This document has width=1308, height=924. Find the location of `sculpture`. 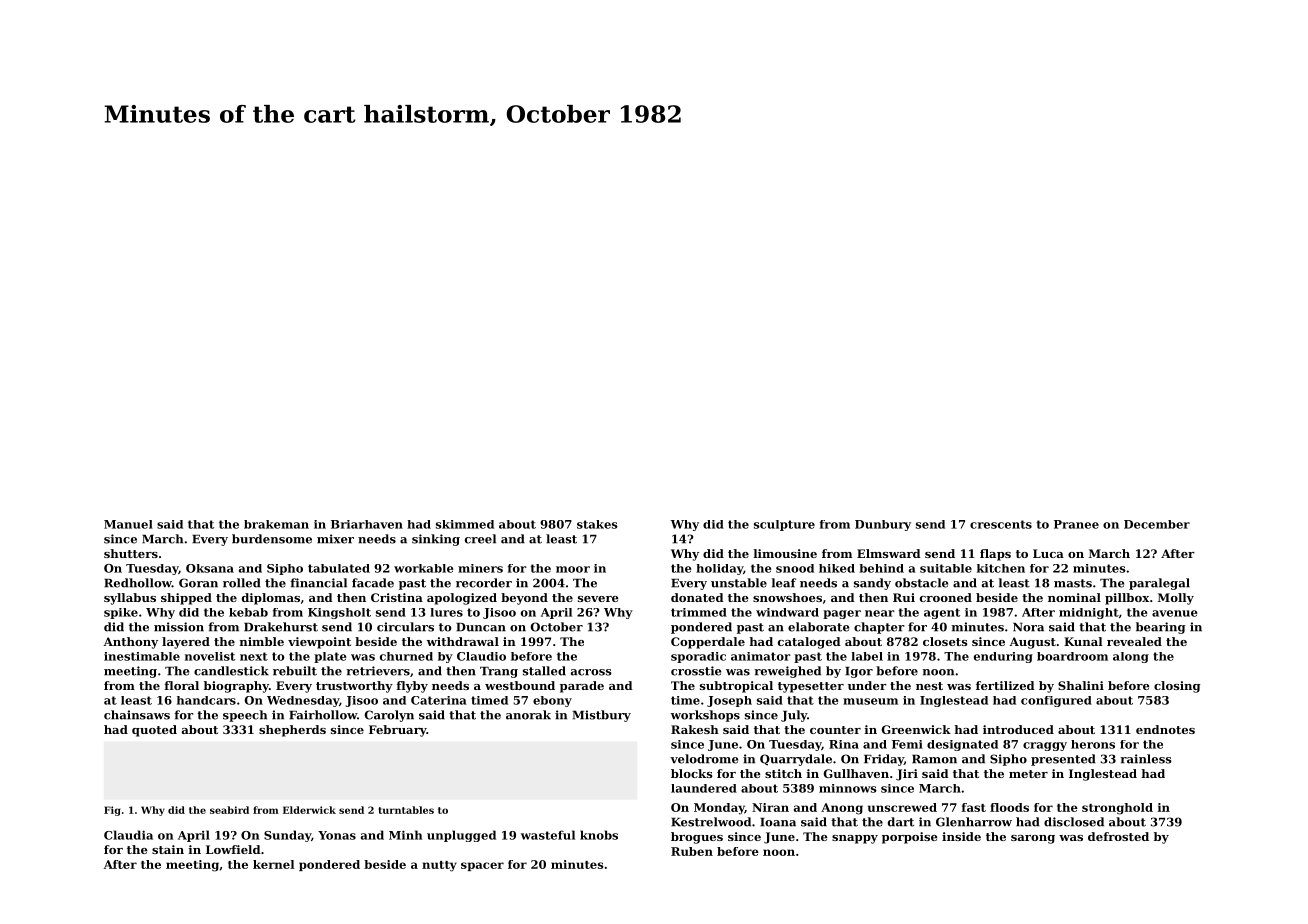

sculpture is located at coordinates (784, 525).
